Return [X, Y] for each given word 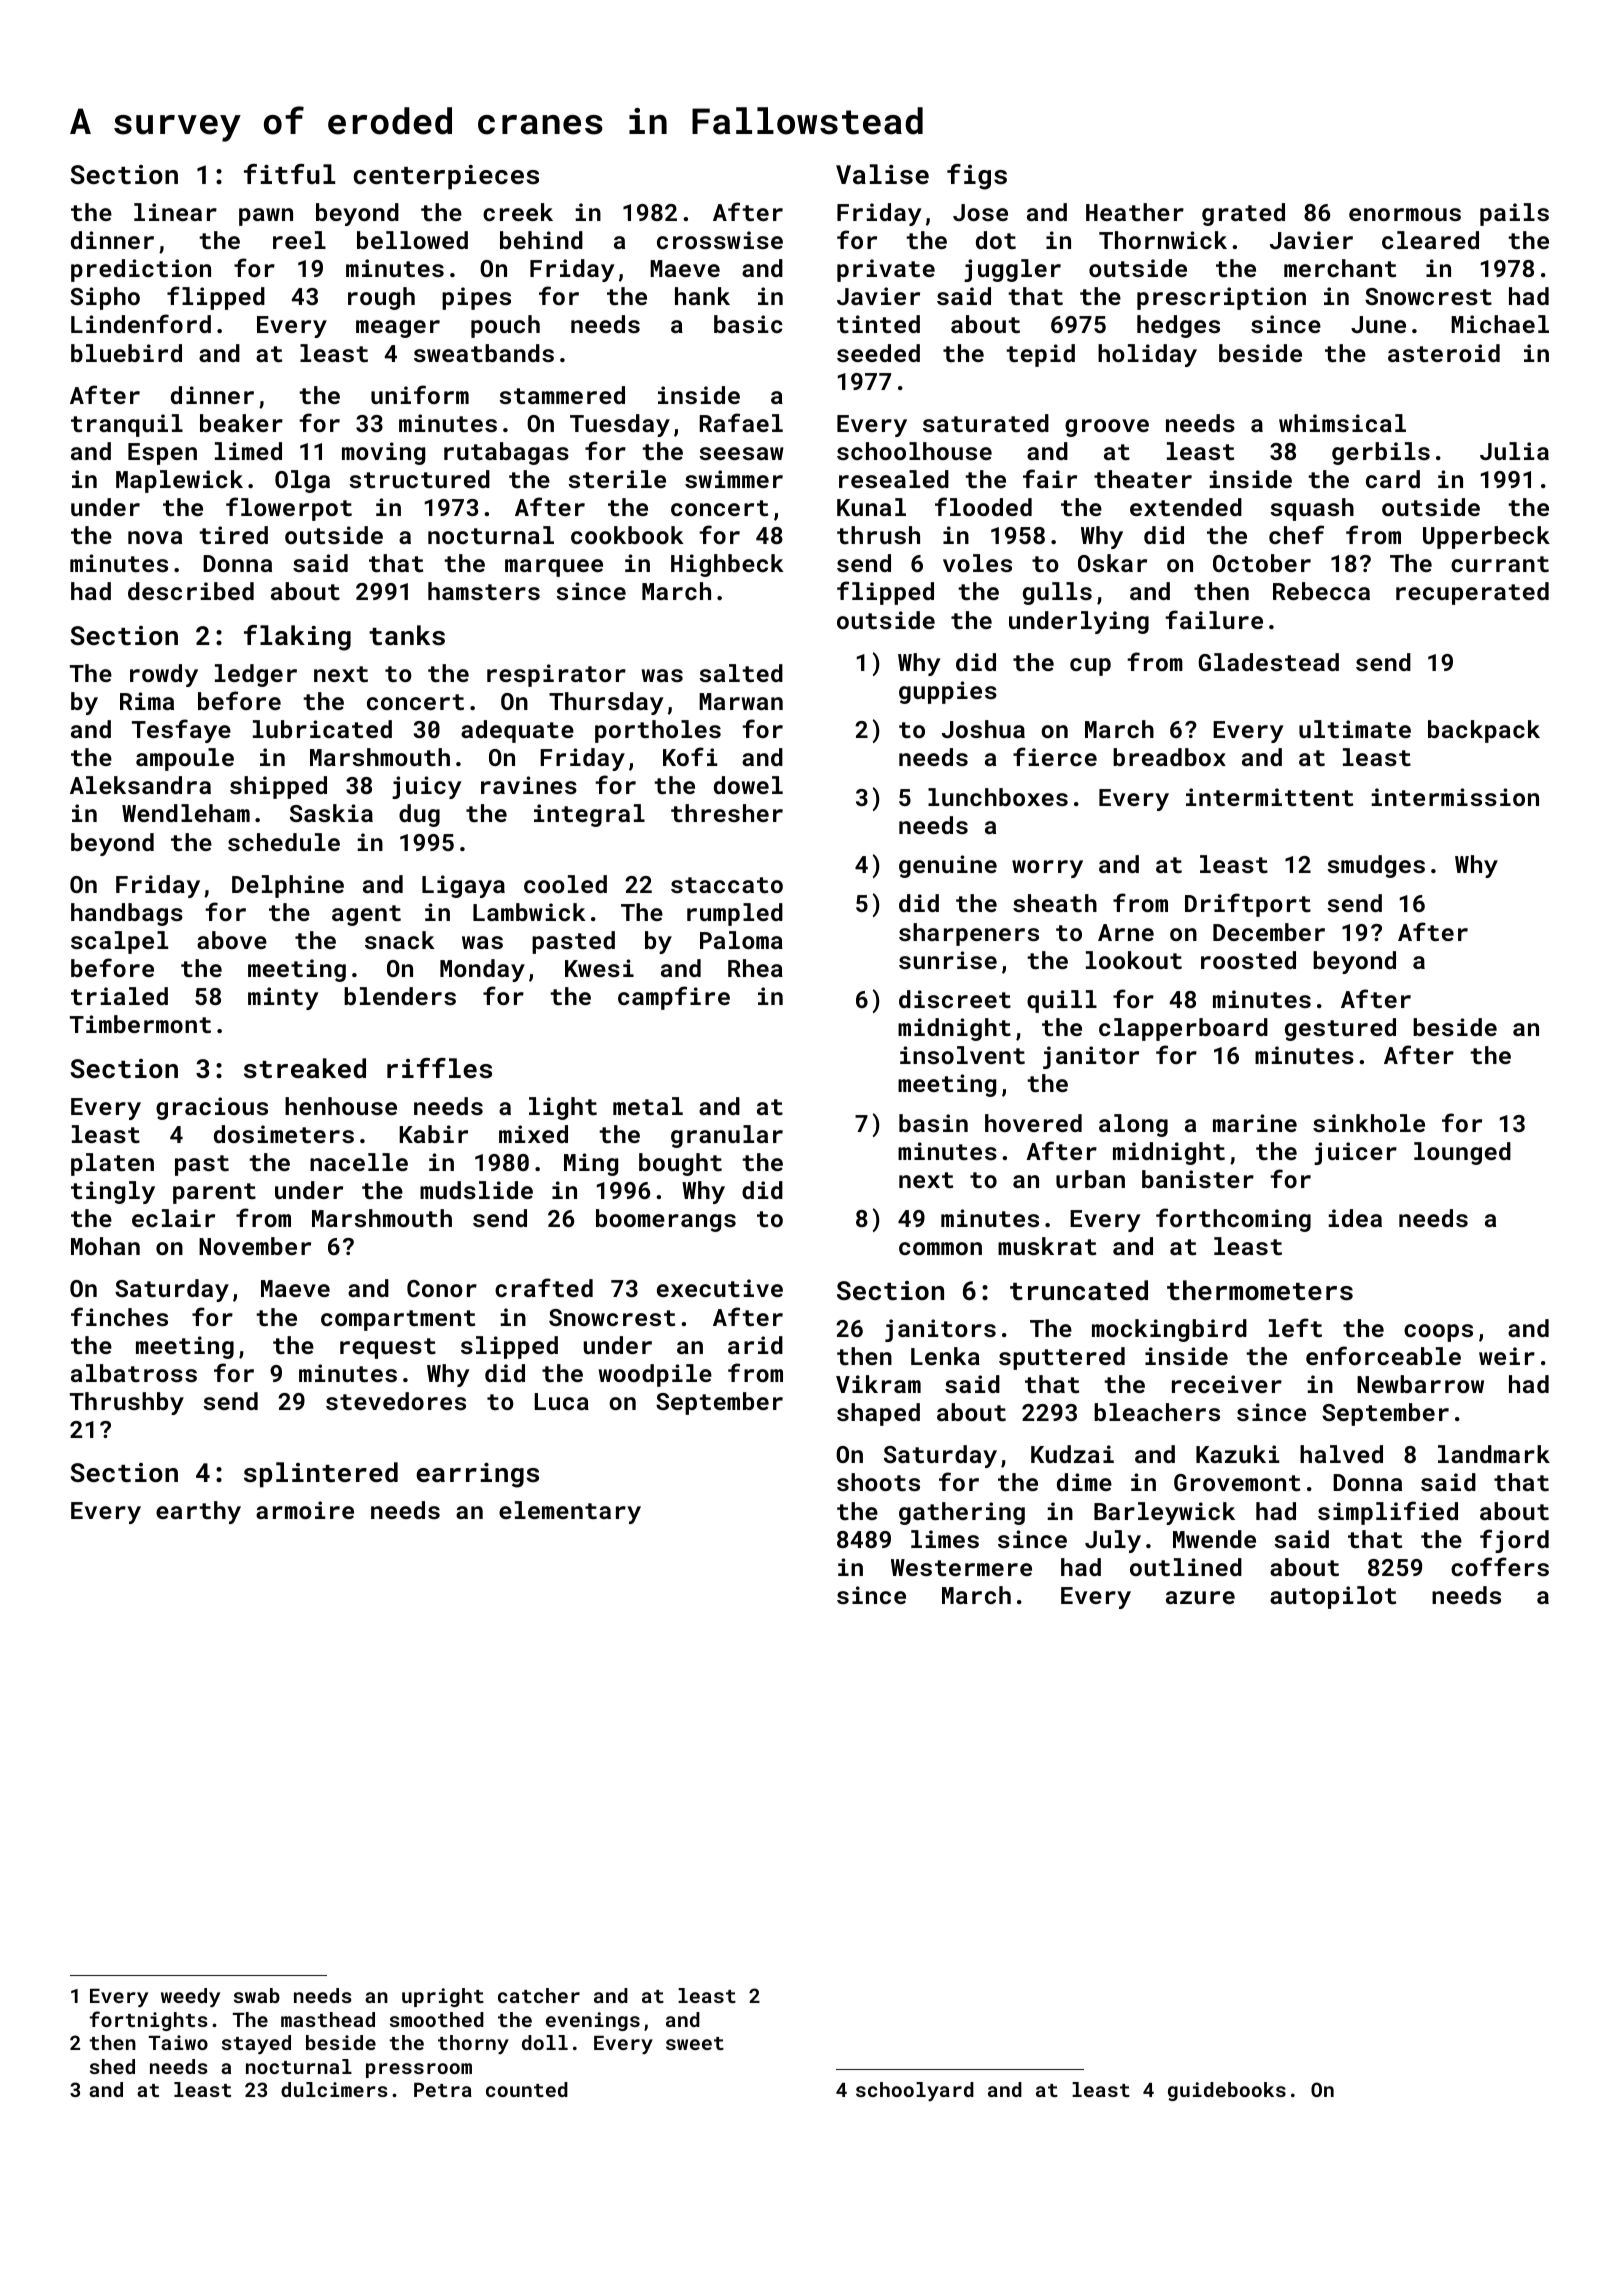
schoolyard [915, 2091]
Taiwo [178, 2042]
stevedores [396, 1401]
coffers [1500, 1566]
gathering [962, 1513]
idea [1355, 1218]
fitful [289, 174]
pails [1514, 214]
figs [977, 177]
